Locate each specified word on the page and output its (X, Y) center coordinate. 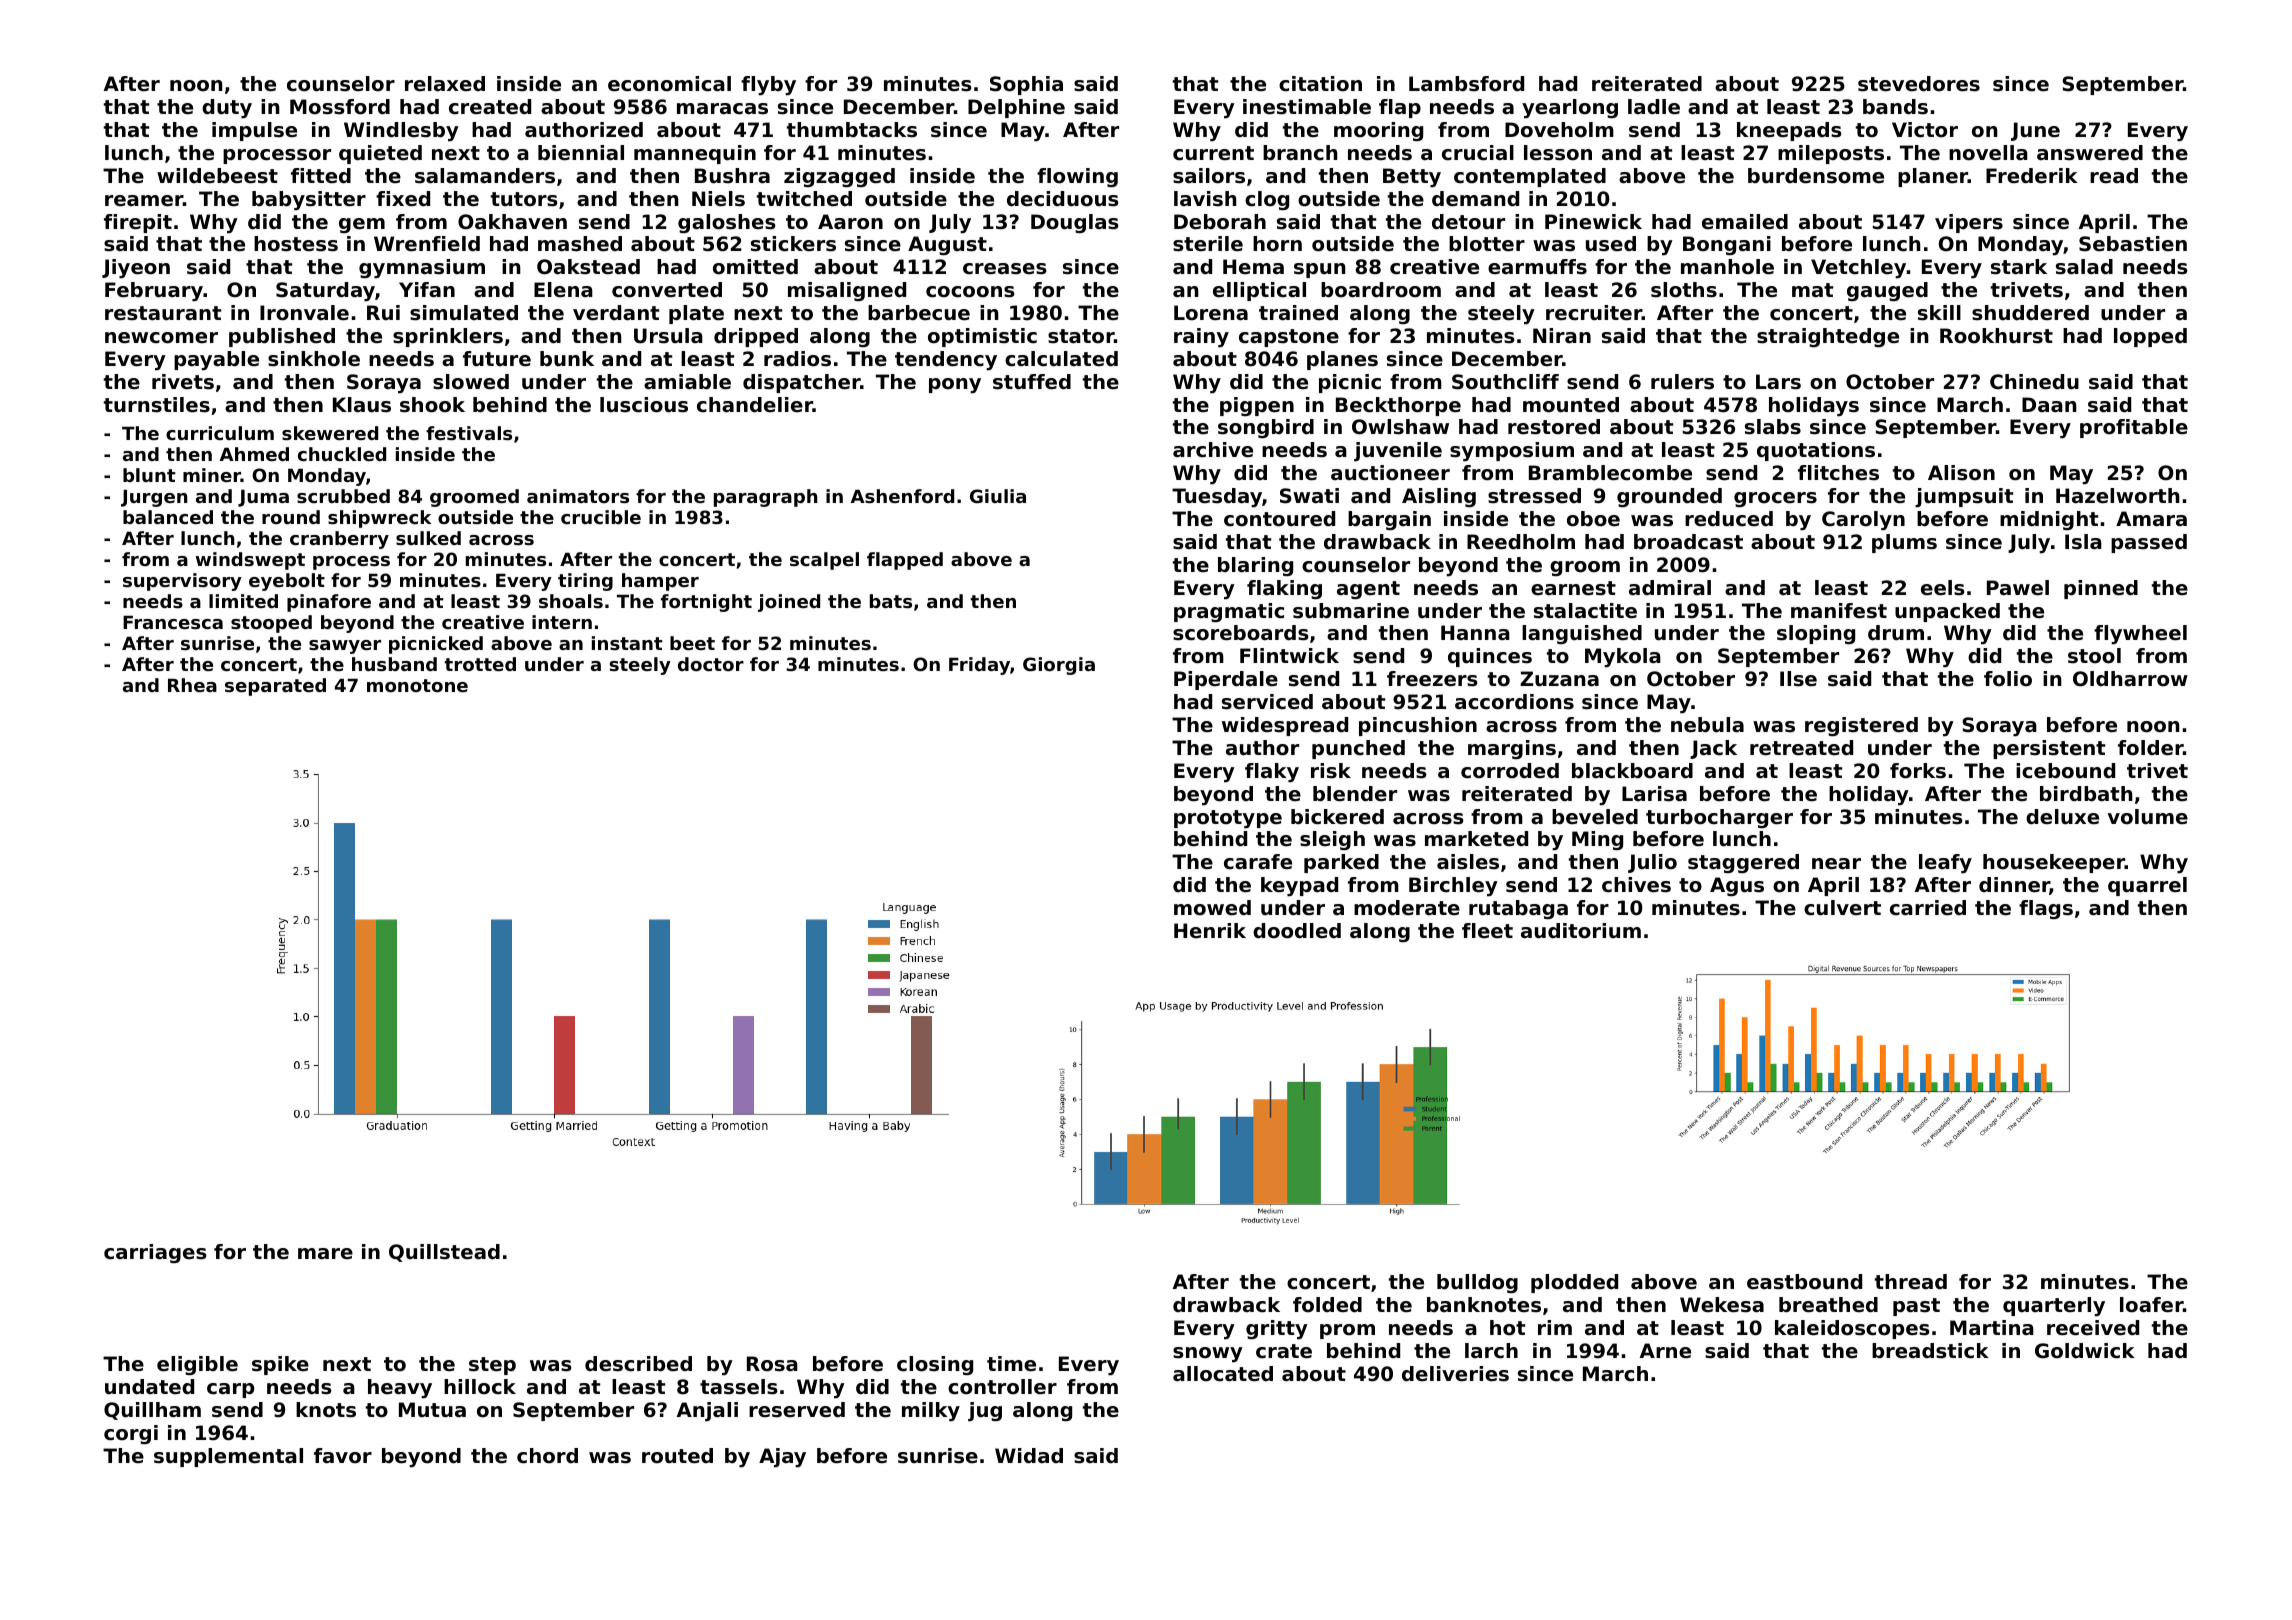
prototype (1228, 819)
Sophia (1026, 85)
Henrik (1210, 930)
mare (325, 1253)
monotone (417, 685)
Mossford (340, 107)
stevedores (1919, 84)
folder (2150, 748)
